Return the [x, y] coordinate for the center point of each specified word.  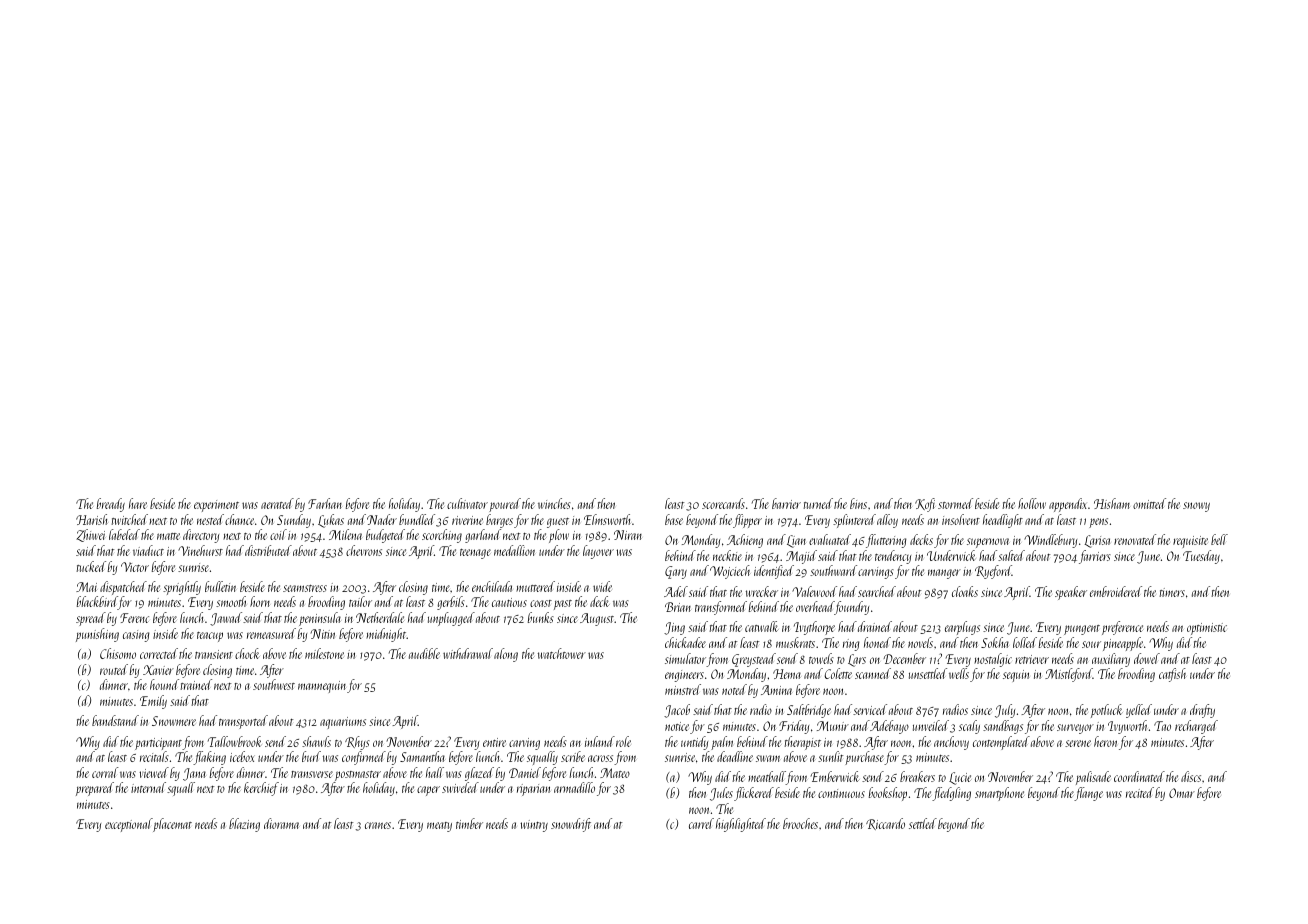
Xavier [158, 670]
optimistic [1207, 629]
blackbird [97, 603]
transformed [721, 608]
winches [554, 503]
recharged [1196, 727]
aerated [277, 503]
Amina [776, 690]
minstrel [683, 689]
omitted [1149, 503]
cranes [378, 825]
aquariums [343, 723]
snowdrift [571, 825]
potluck [1107, 711]
